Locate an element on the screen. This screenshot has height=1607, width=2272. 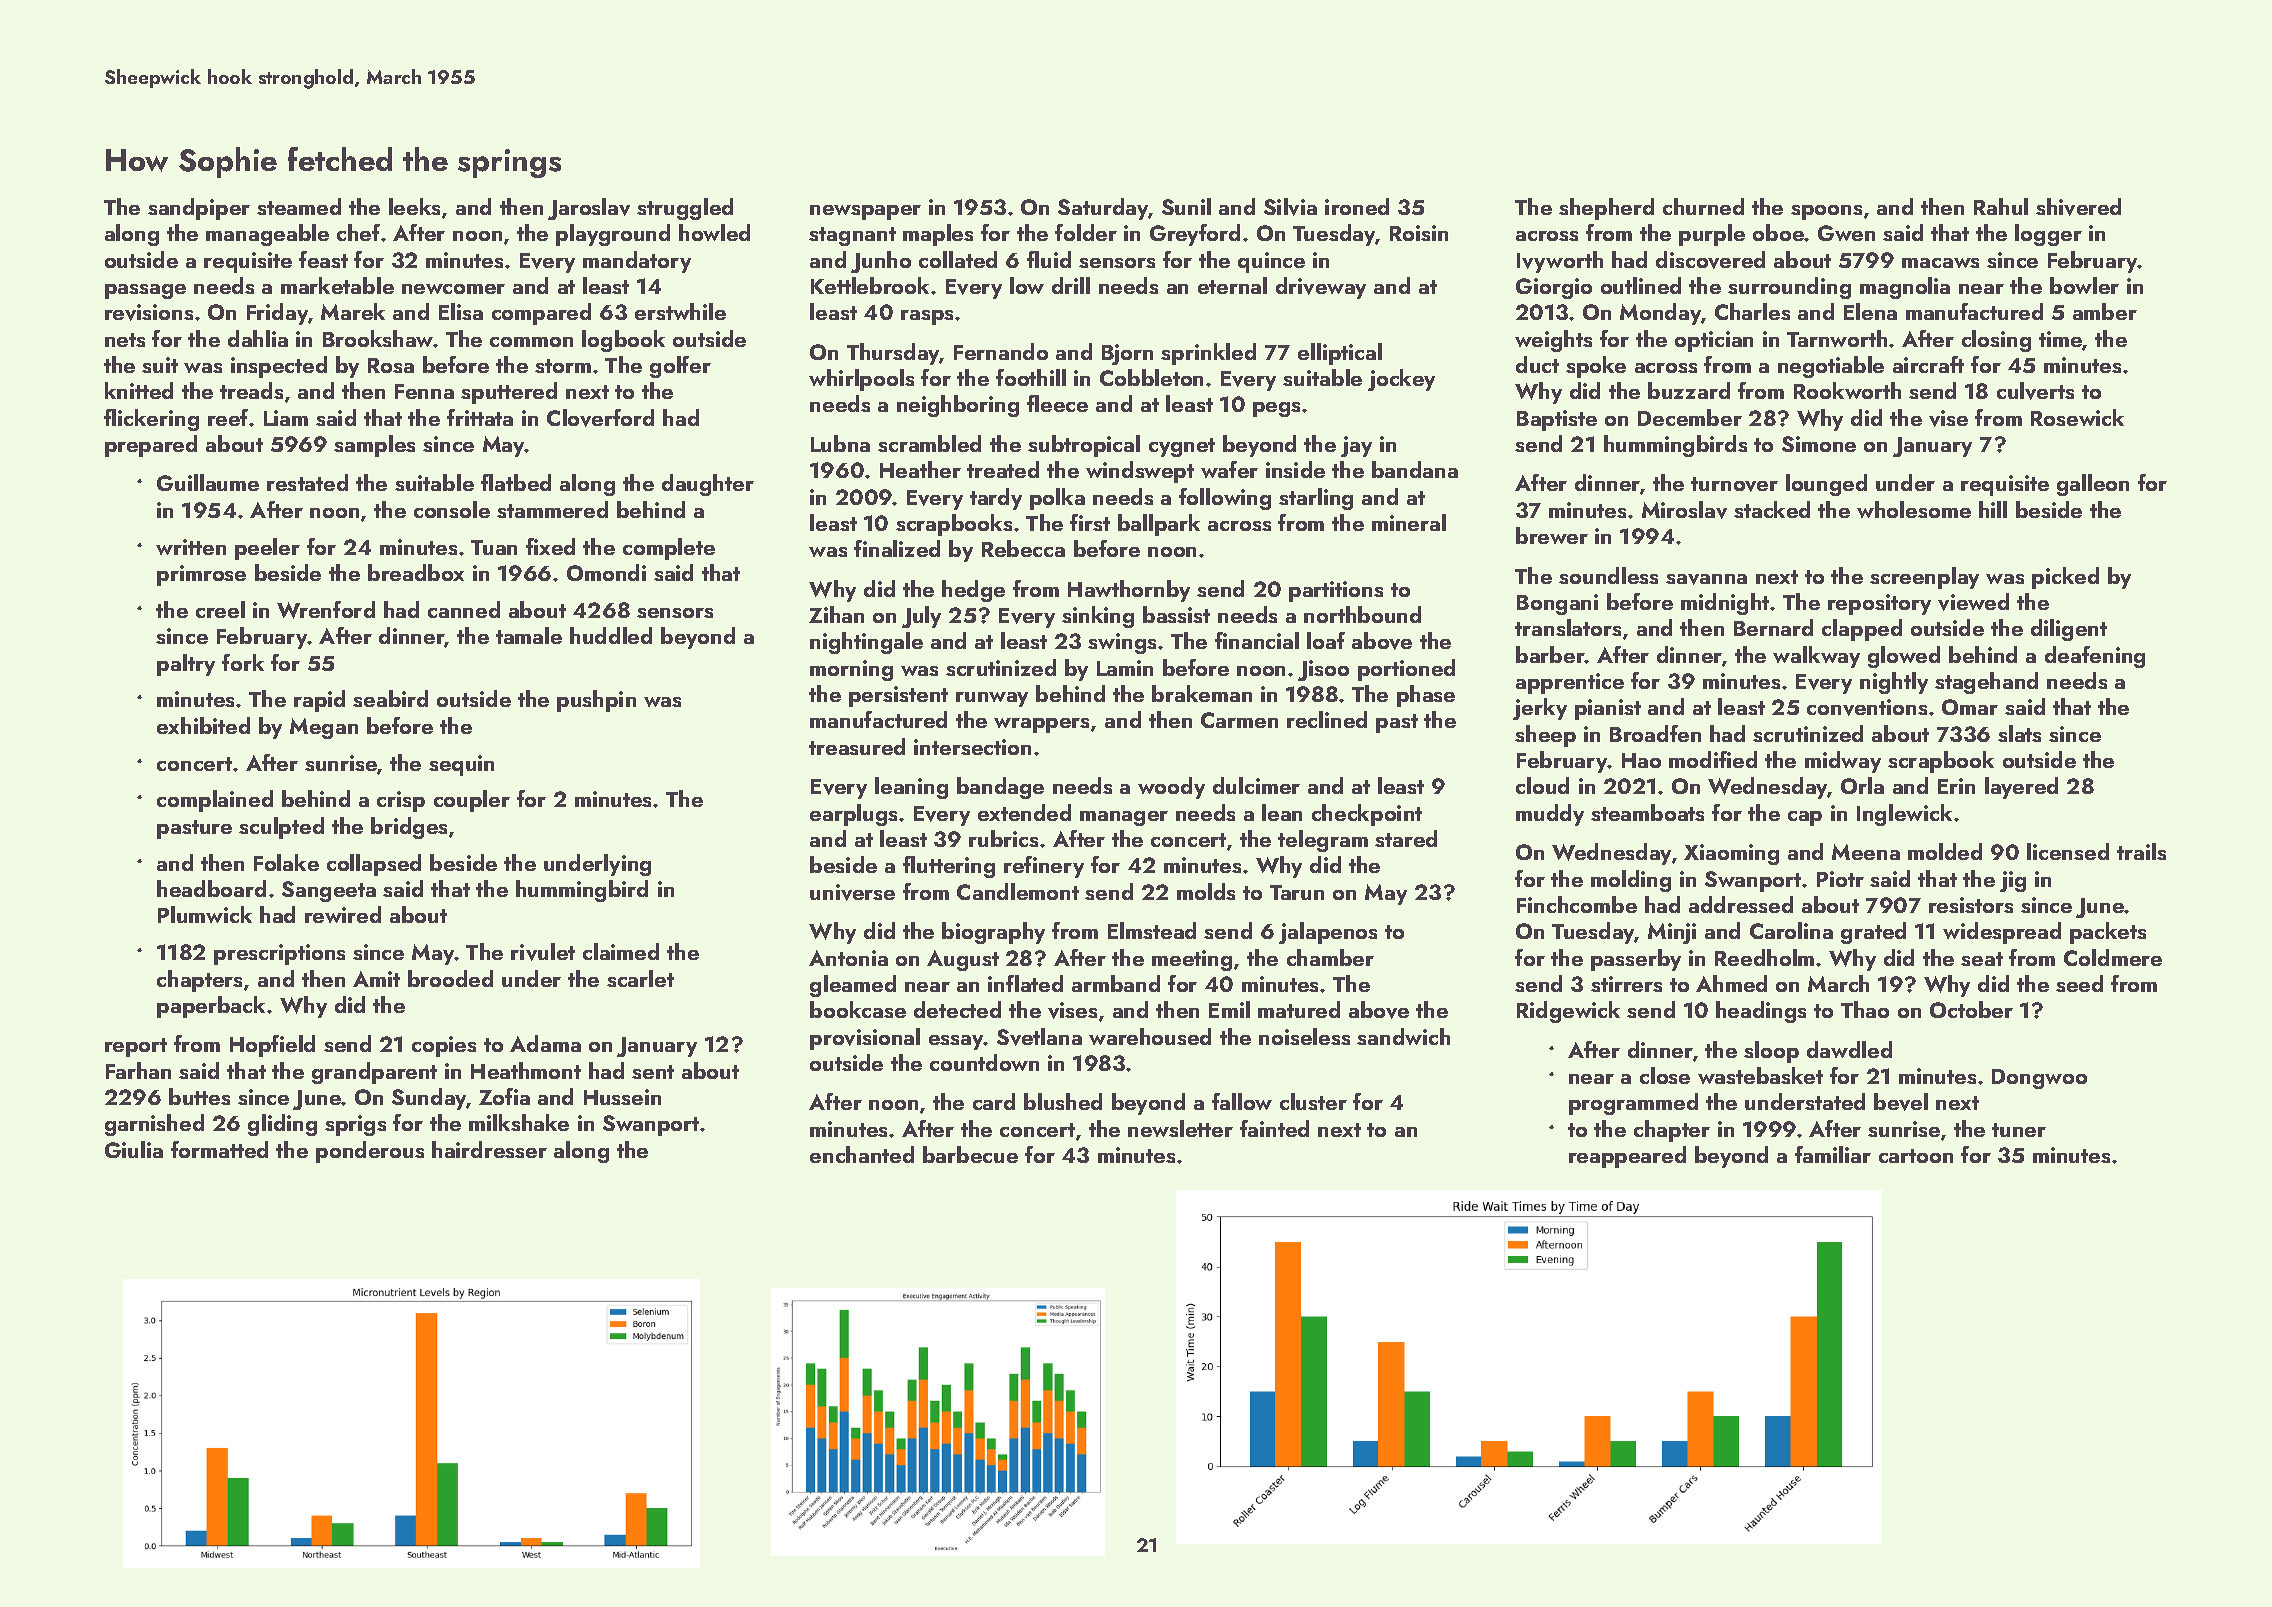
macaws is located at coordinates (1940, 263).
